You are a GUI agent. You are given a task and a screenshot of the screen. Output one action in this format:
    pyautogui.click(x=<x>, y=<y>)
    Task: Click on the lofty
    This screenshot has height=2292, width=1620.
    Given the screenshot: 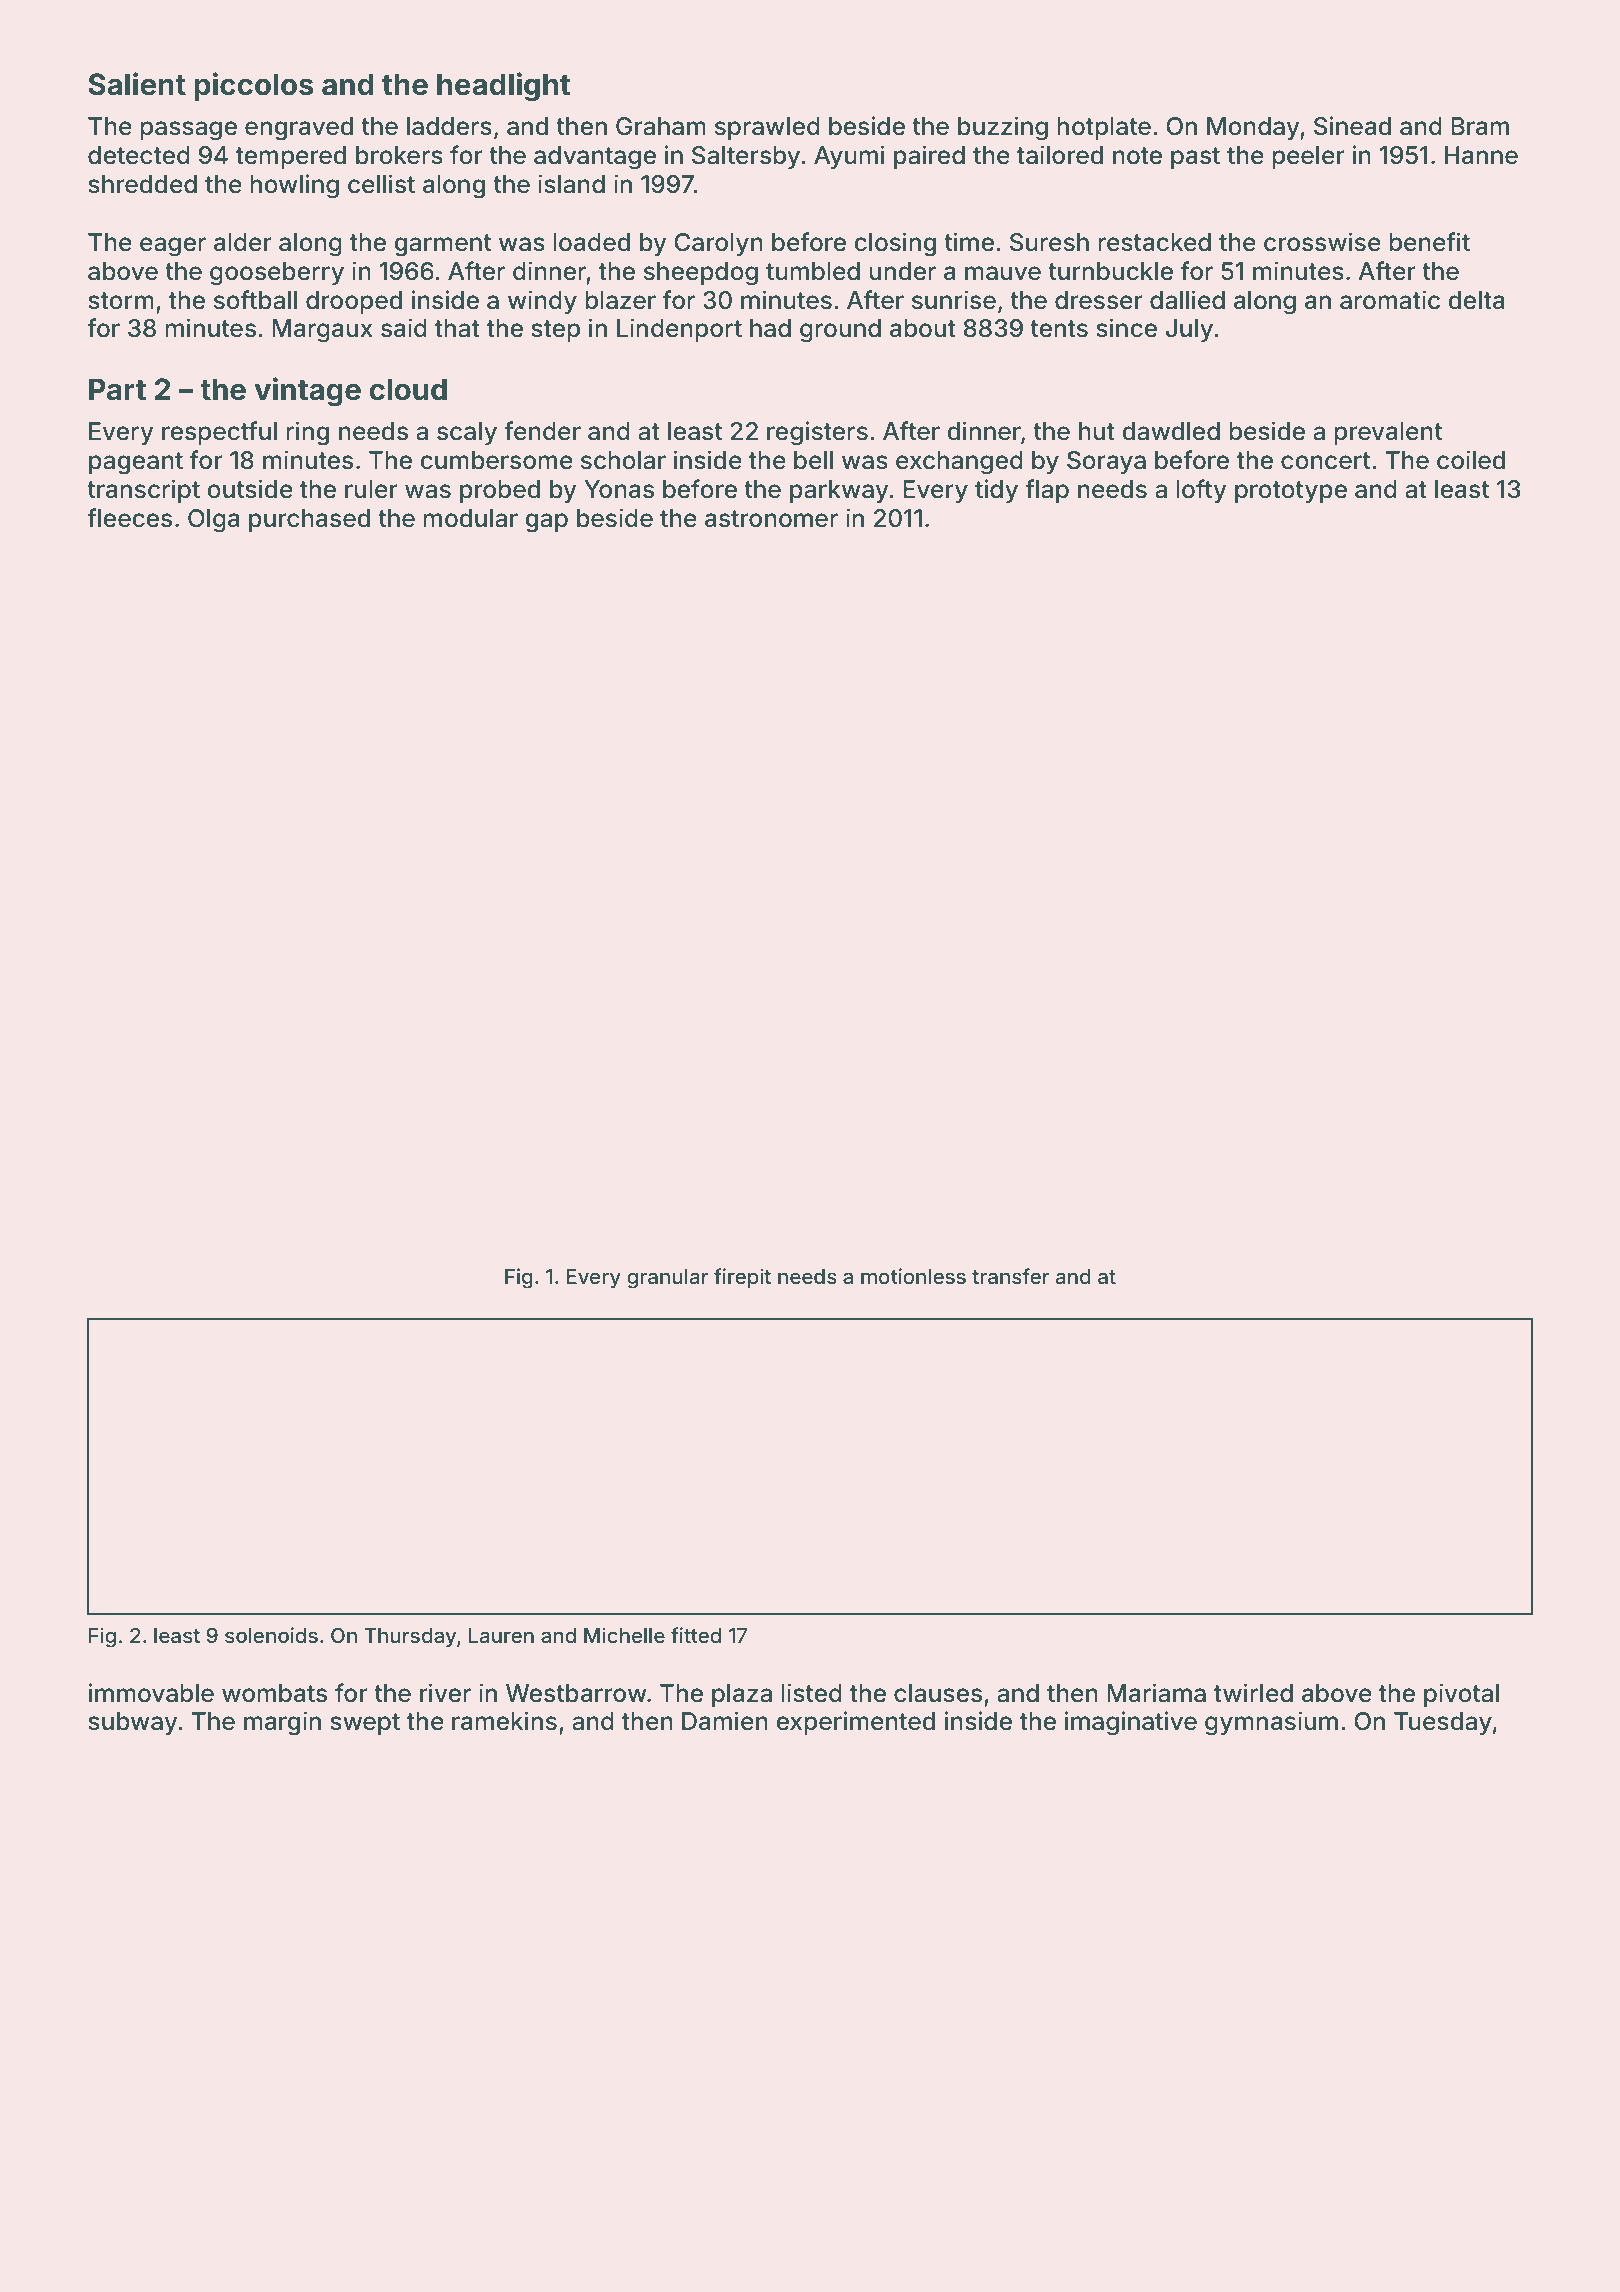 What is the action you would take?
    pyautogui.click(x=1201, y=491)
